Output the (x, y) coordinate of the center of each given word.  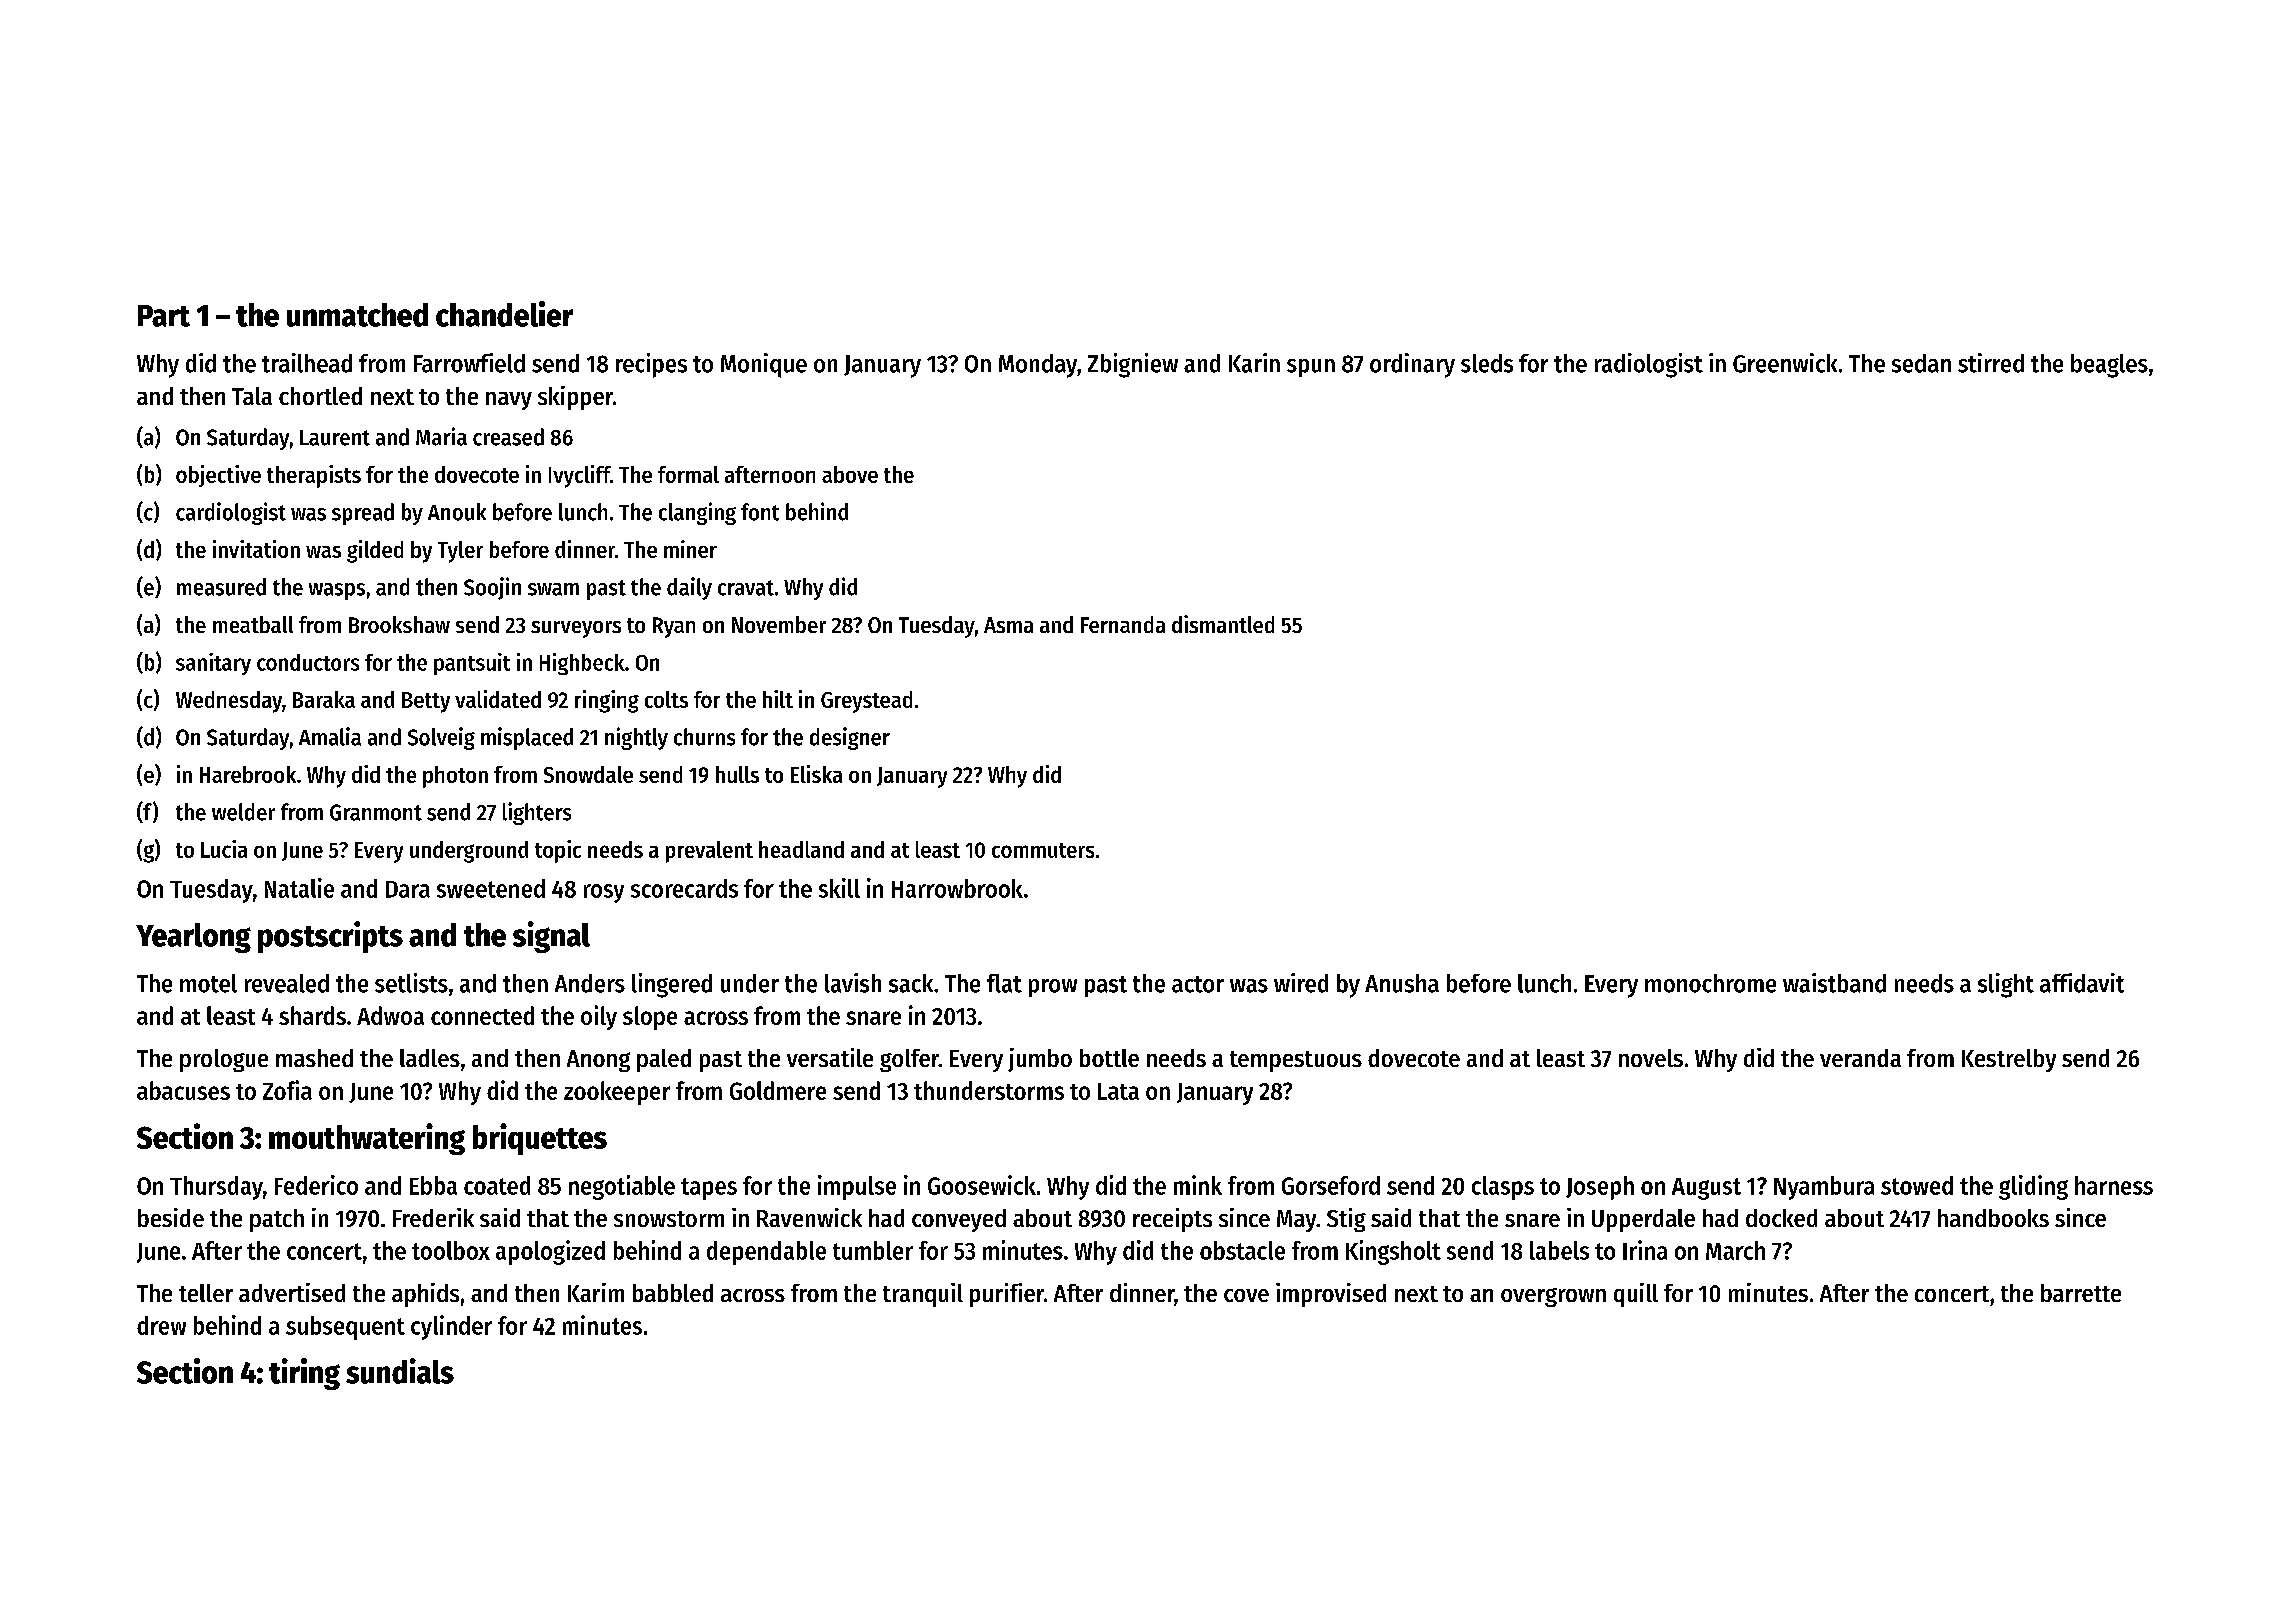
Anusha (1402, 983)
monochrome (1710, 983)
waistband (1834, 983)
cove (1246, 1295)
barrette (2081, 1293)
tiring (304, 1374)
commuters (1043, 850)
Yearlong (193, 938)
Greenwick (1785, 363)
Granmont (376, 812)
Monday (1038, 366)
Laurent (335, 438)
